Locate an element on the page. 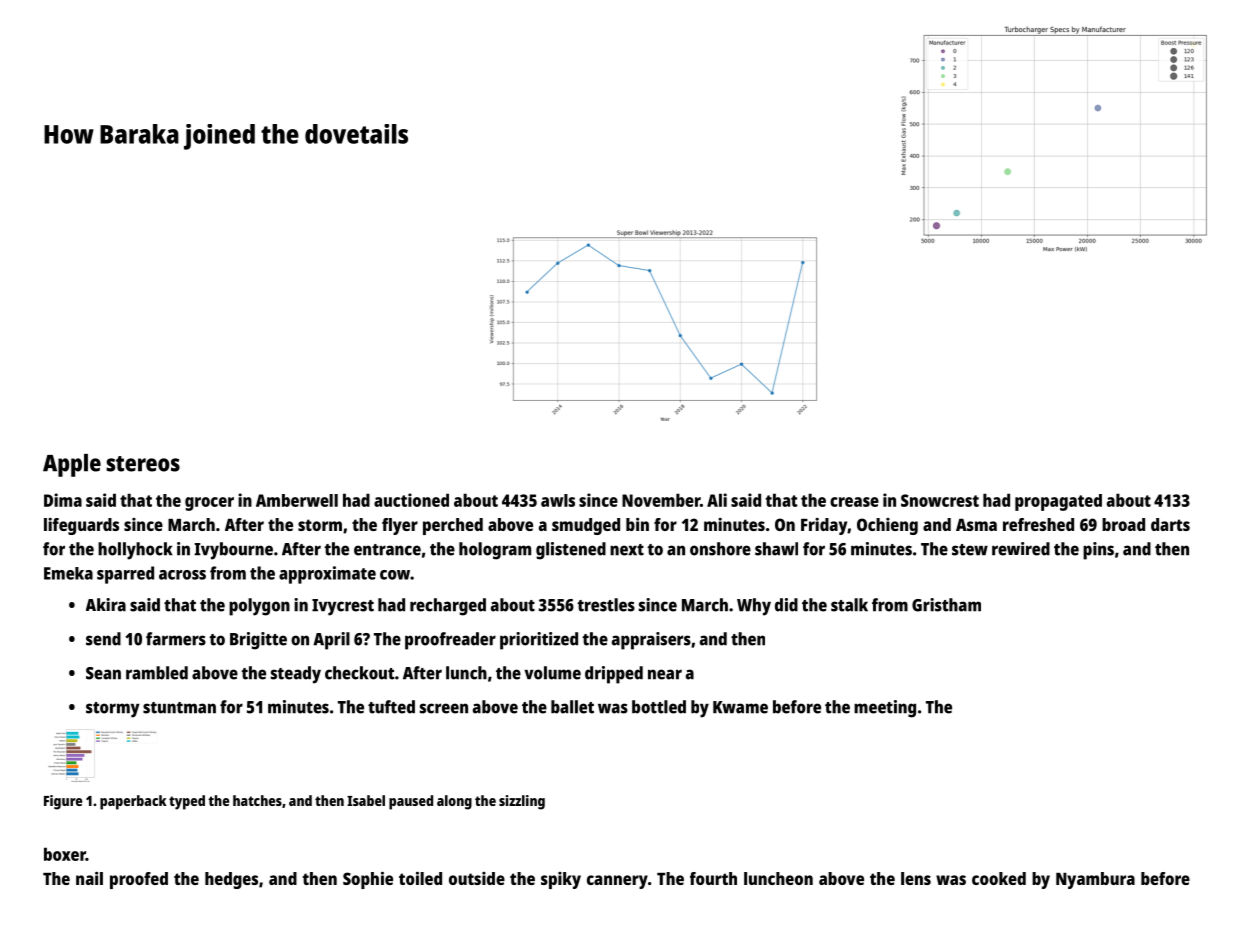  Ali is located at coordinates (717, 500).
